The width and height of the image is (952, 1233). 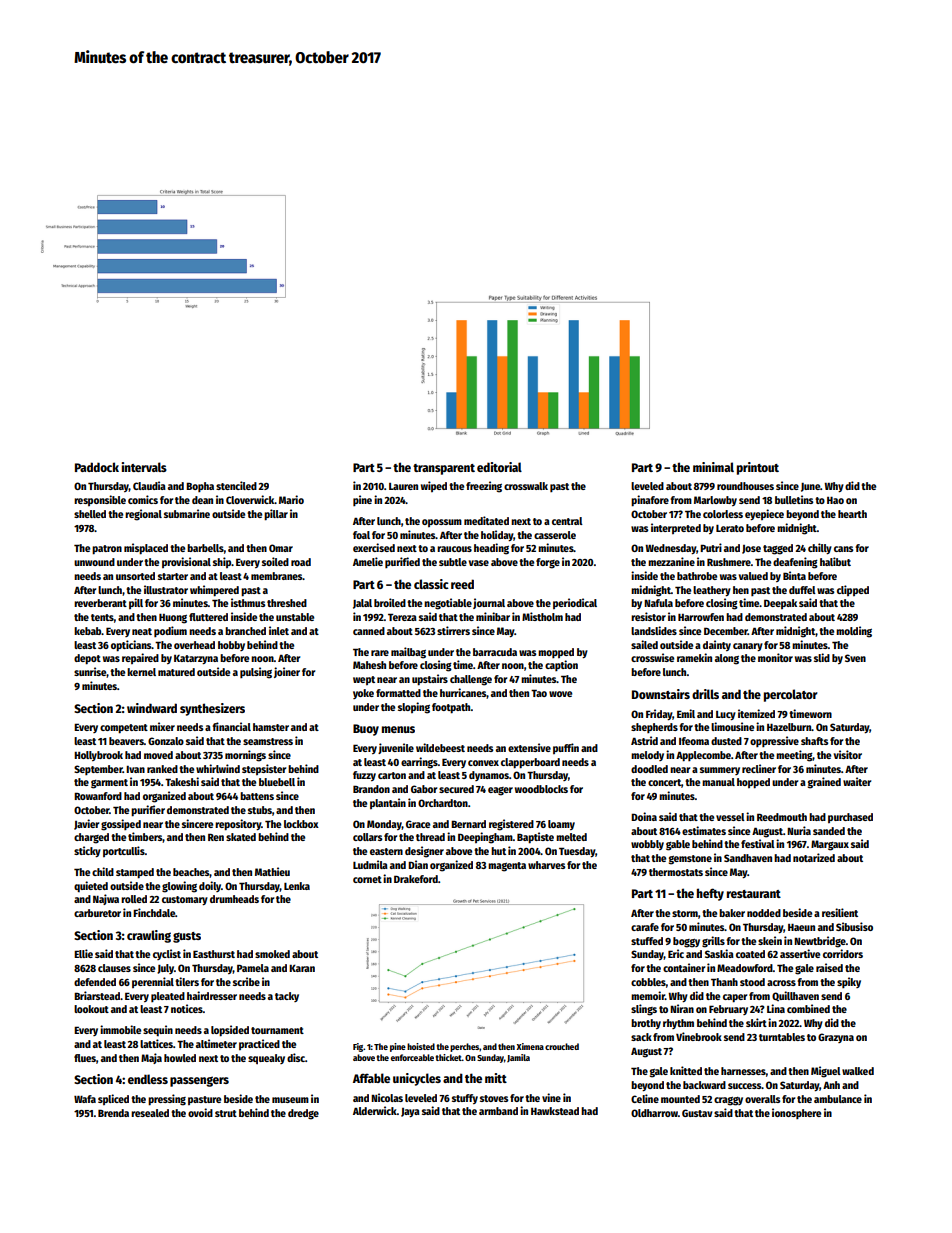 I want to click on Dian, so click(x=418, y=864).
